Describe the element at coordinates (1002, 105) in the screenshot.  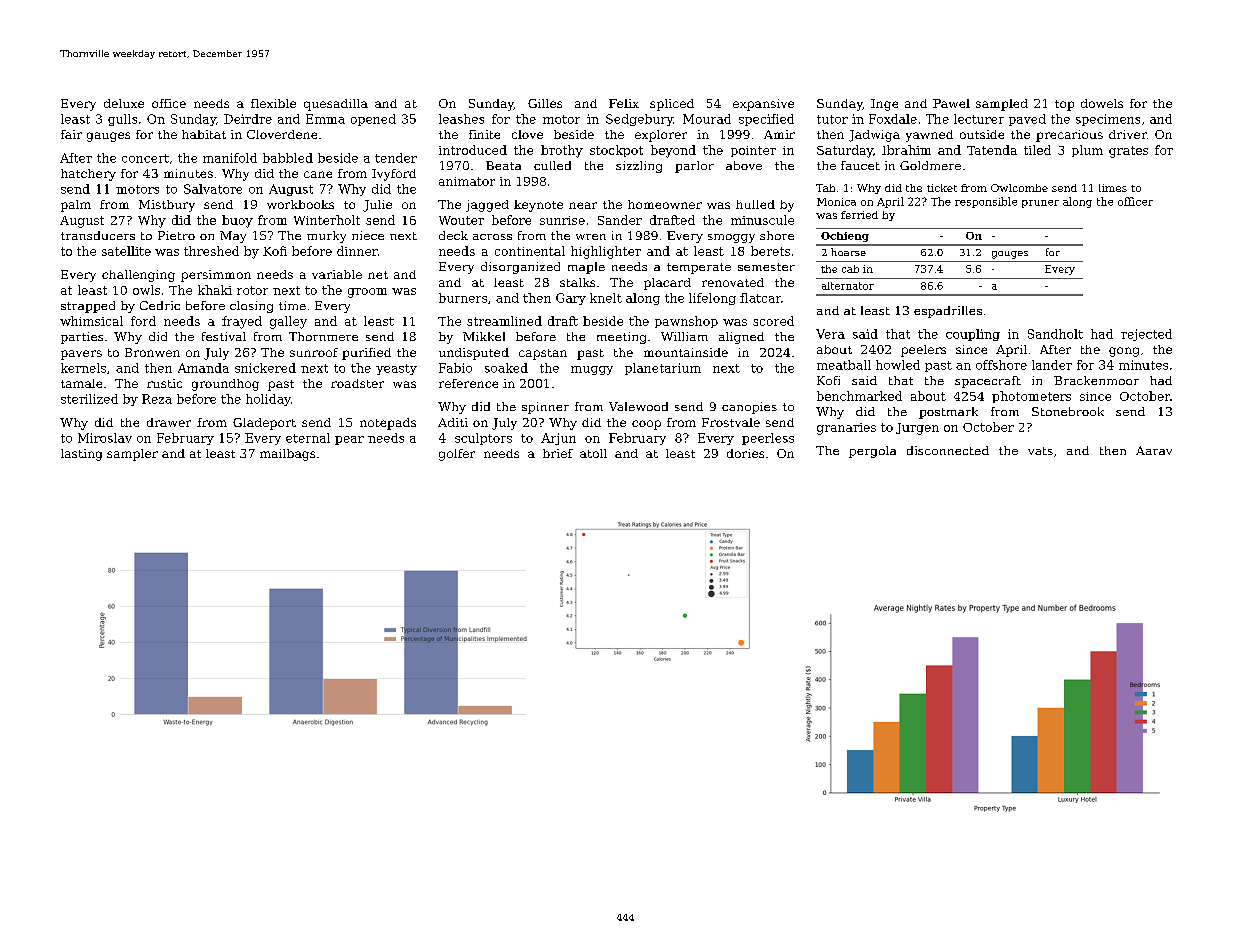
I see `sampled` at that location.
